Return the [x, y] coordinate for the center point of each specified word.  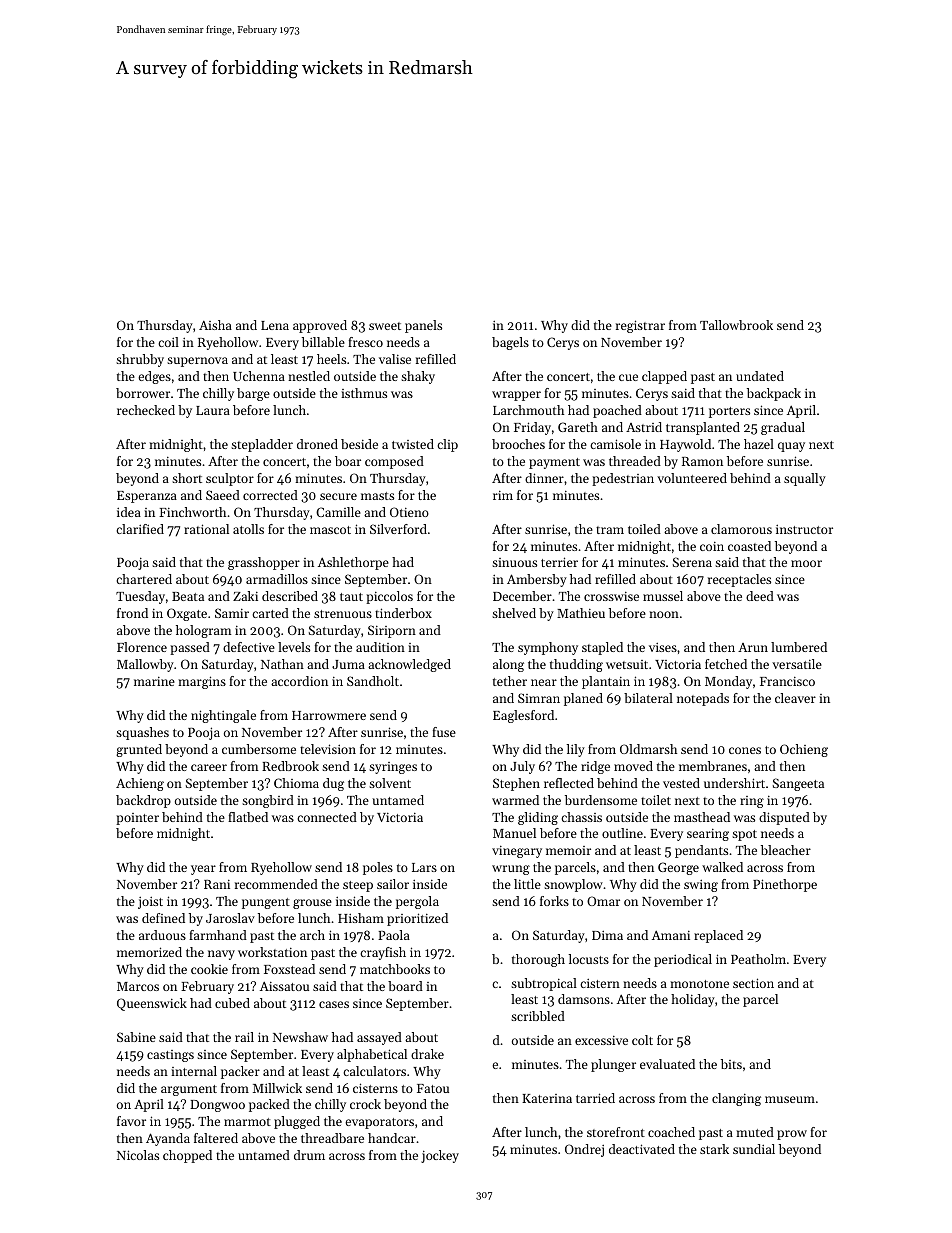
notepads [703, 699]
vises [663, 647]
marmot [247, 1122]
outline [622, 833]
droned [317, 444]
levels [294, 647]
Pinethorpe [785, 885]
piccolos [389, 597]
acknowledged [409, 665]
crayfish [383, 953]
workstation [272, 952]
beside [359, 444]
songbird [268, 801]
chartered [144, 579]
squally [805, 479]
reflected [569, 783]
